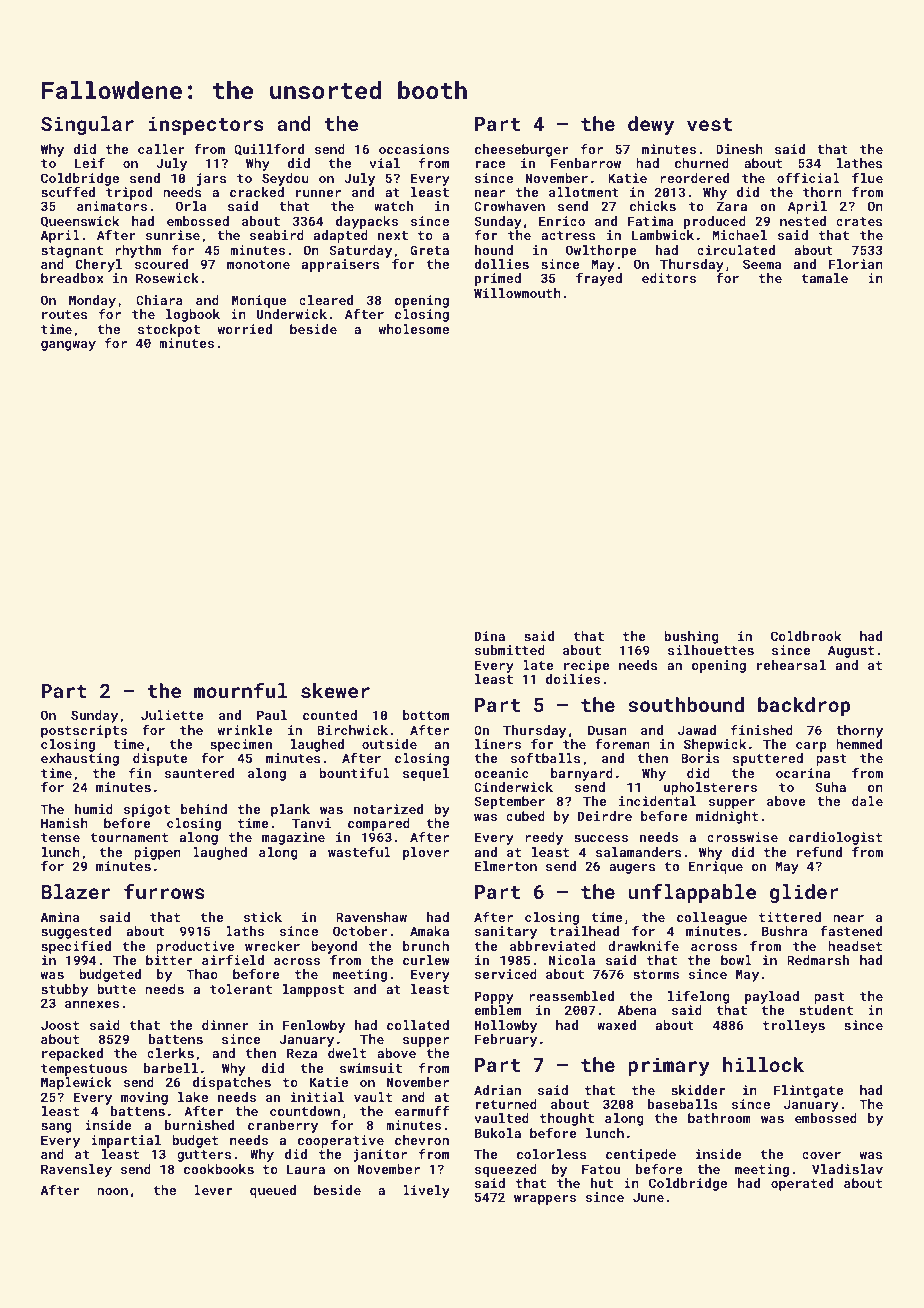 The width and height of the image is (924, 1308). I want to click on serviced, so click(506, 974).
